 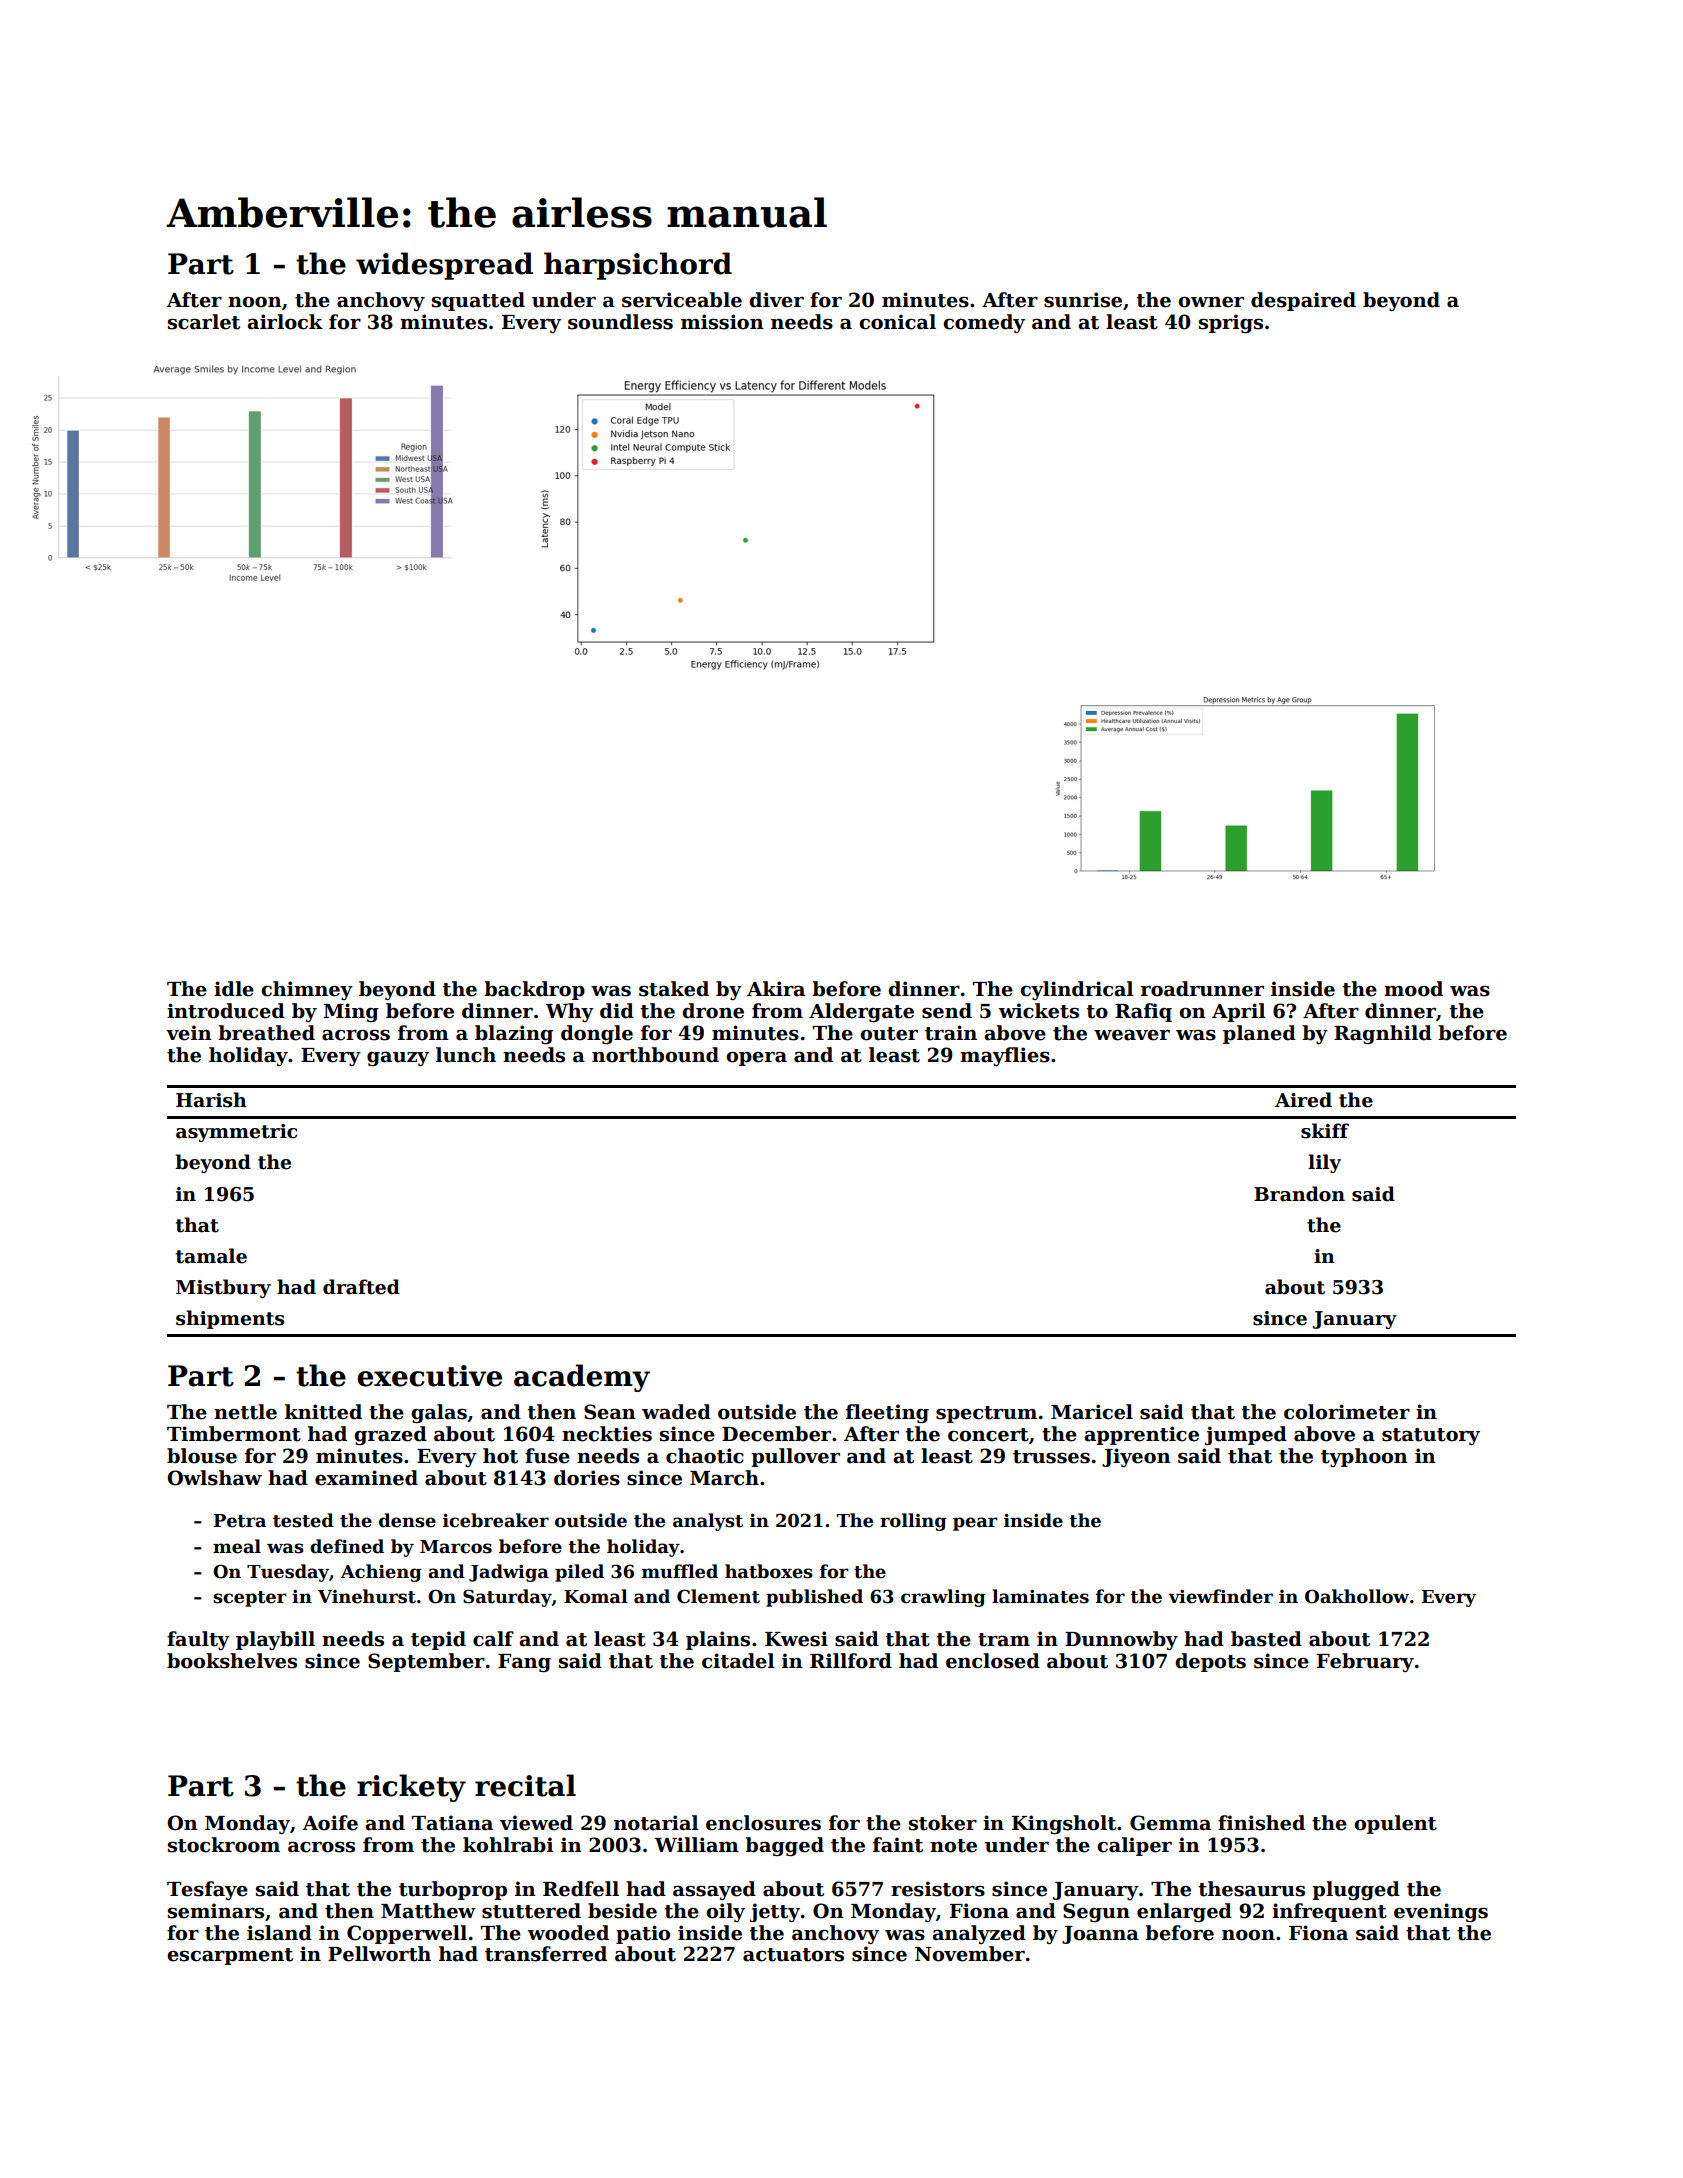 I want to click on opera, so click(x=756, y=1059).
